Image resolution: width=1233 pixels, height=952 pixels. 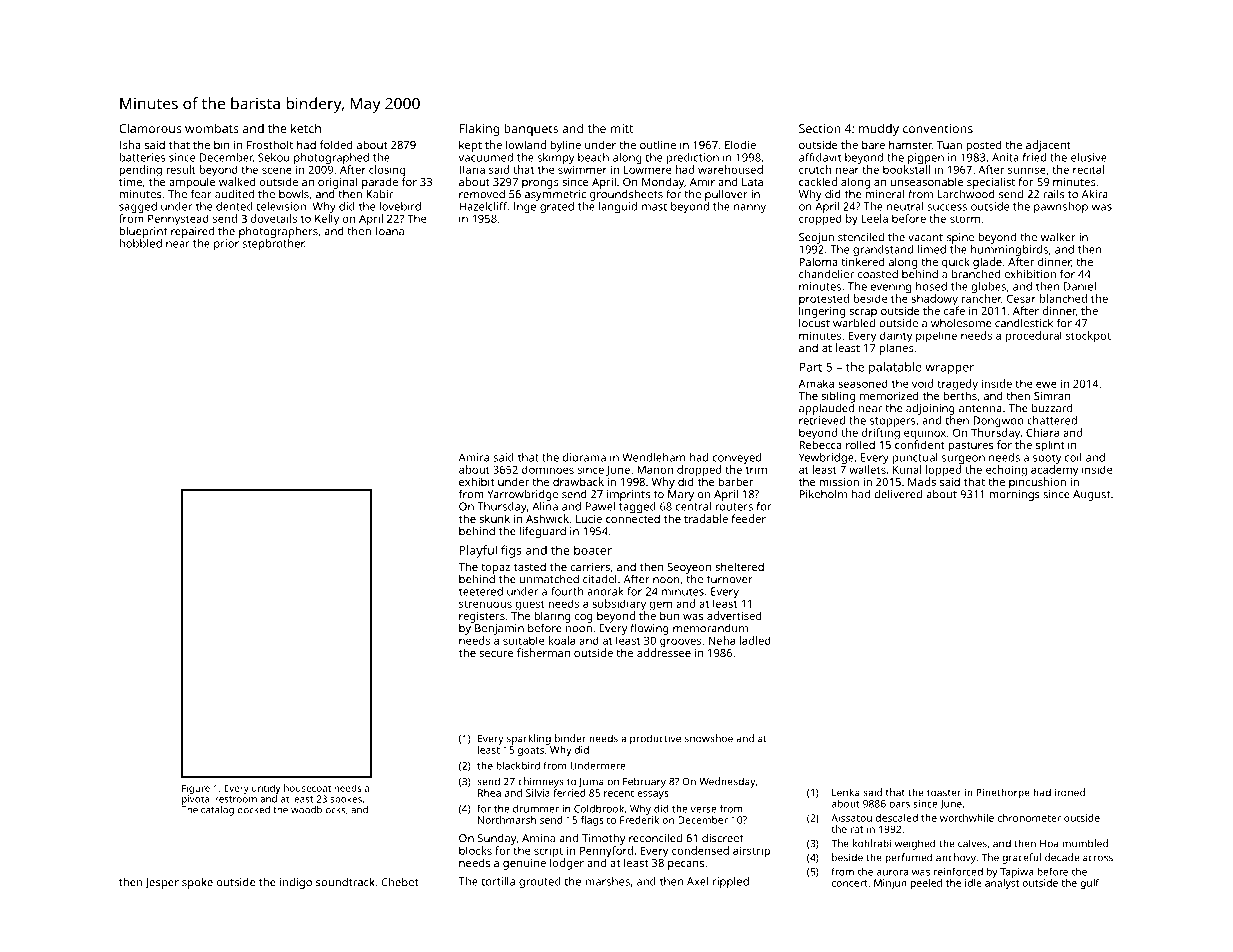 I want to click on citadel, so click(x=600, y=579).
